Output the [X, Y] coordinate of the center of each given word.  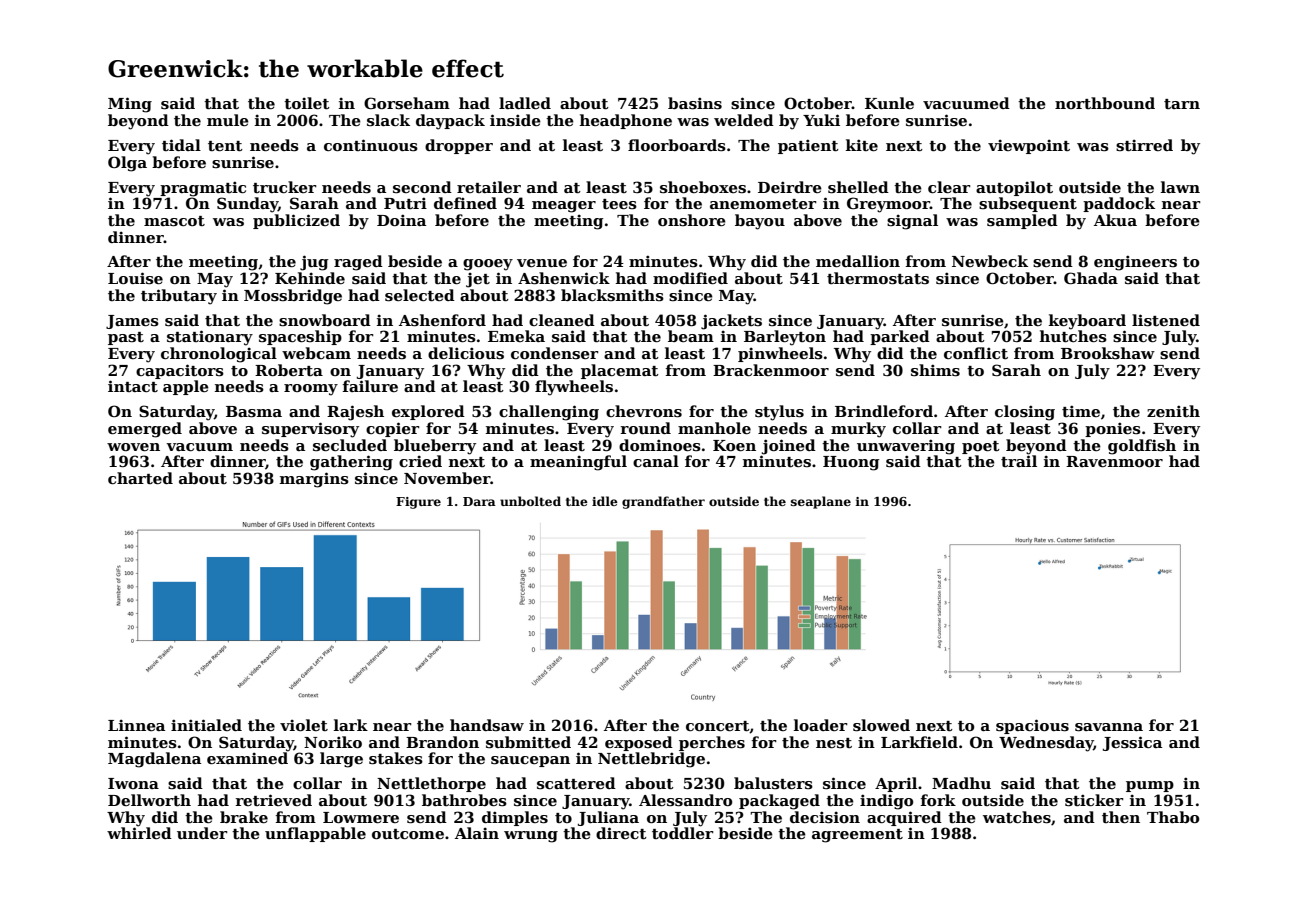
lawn [1180, 187]
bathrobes [464, 800]
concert [718, 727]
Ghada [1091, 278]
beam [691, 336]
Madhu [961, 783]
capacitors [180, 371]
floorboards [677, 145]
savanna [1109, 727]
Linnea [136, 725]
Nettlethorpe [431, 784]
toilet [307, 103]
